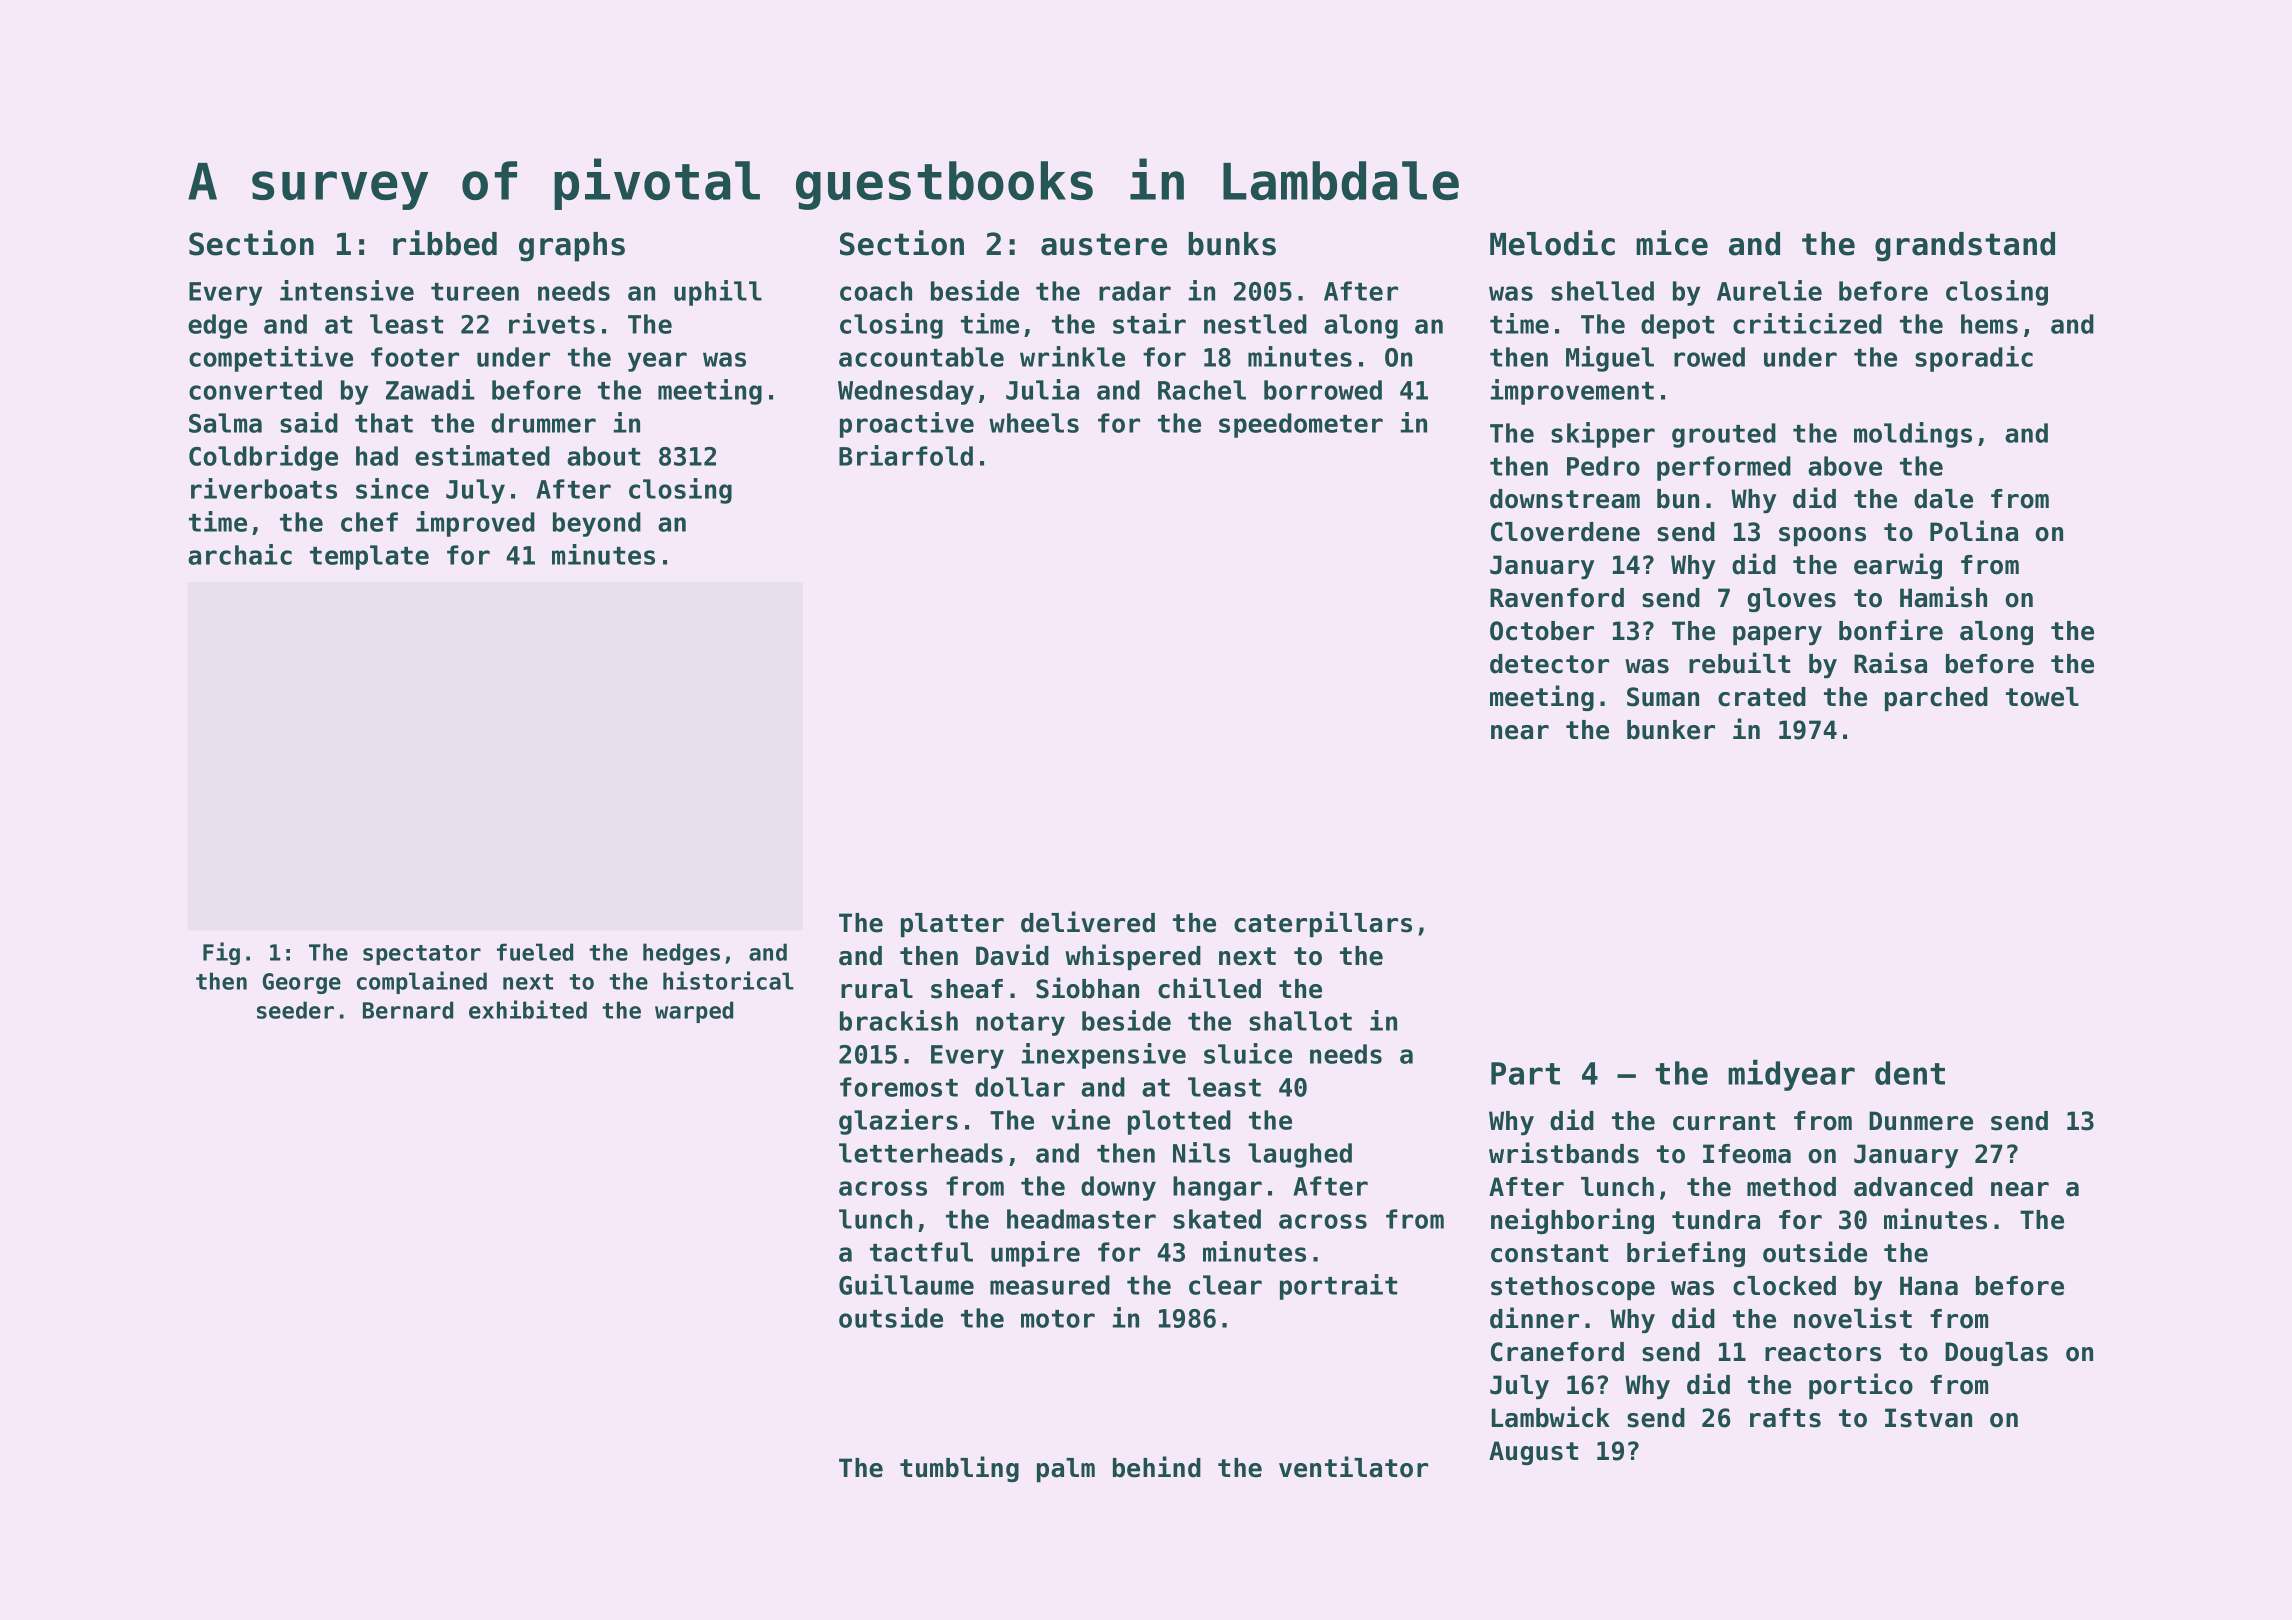  Describe the element at coordinates (1672, 243) in the screenshot. I see `mice` at that location.
